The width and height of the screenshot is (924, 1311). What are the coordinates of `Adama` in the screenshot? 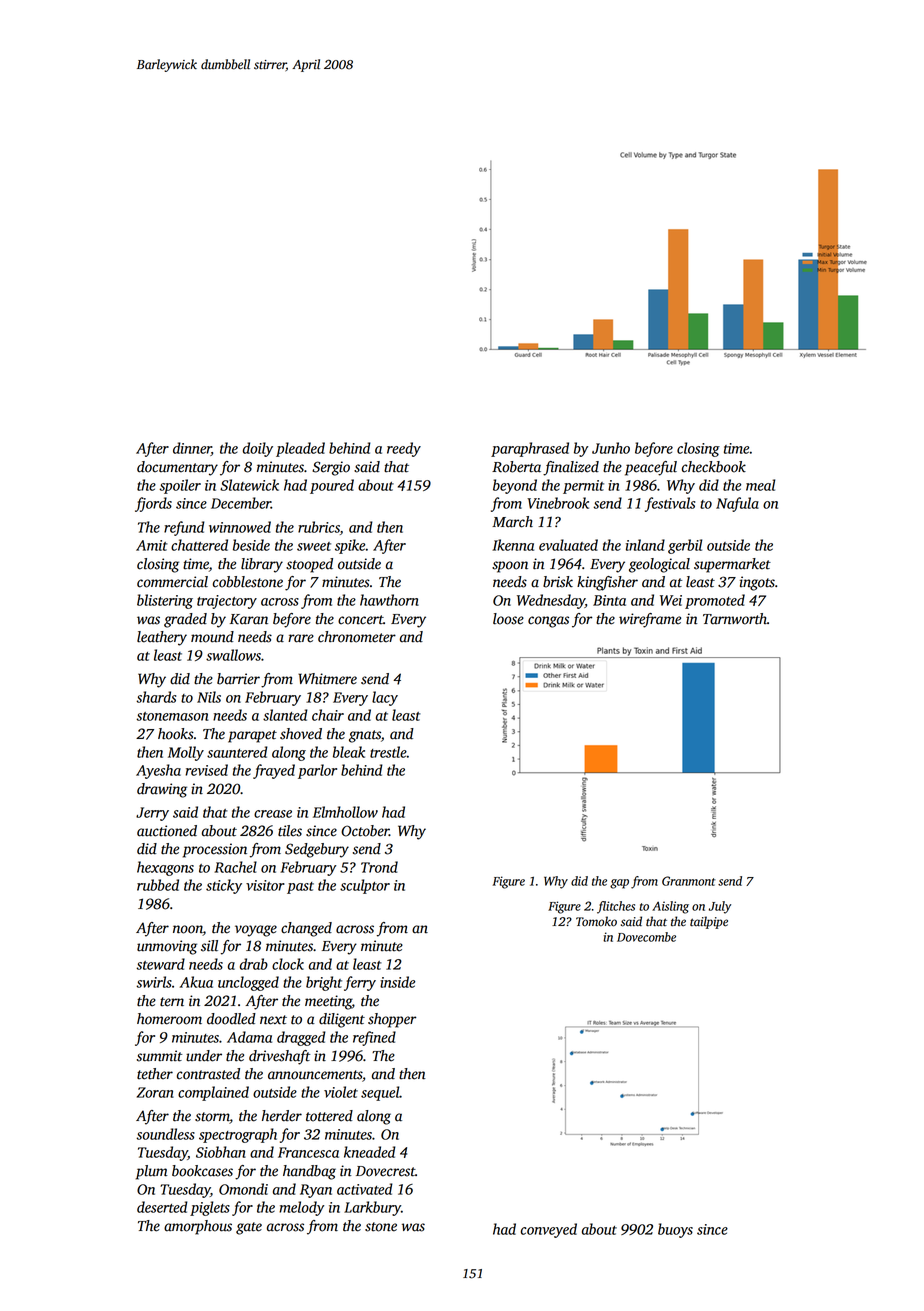 It's located at (249, 1037).
